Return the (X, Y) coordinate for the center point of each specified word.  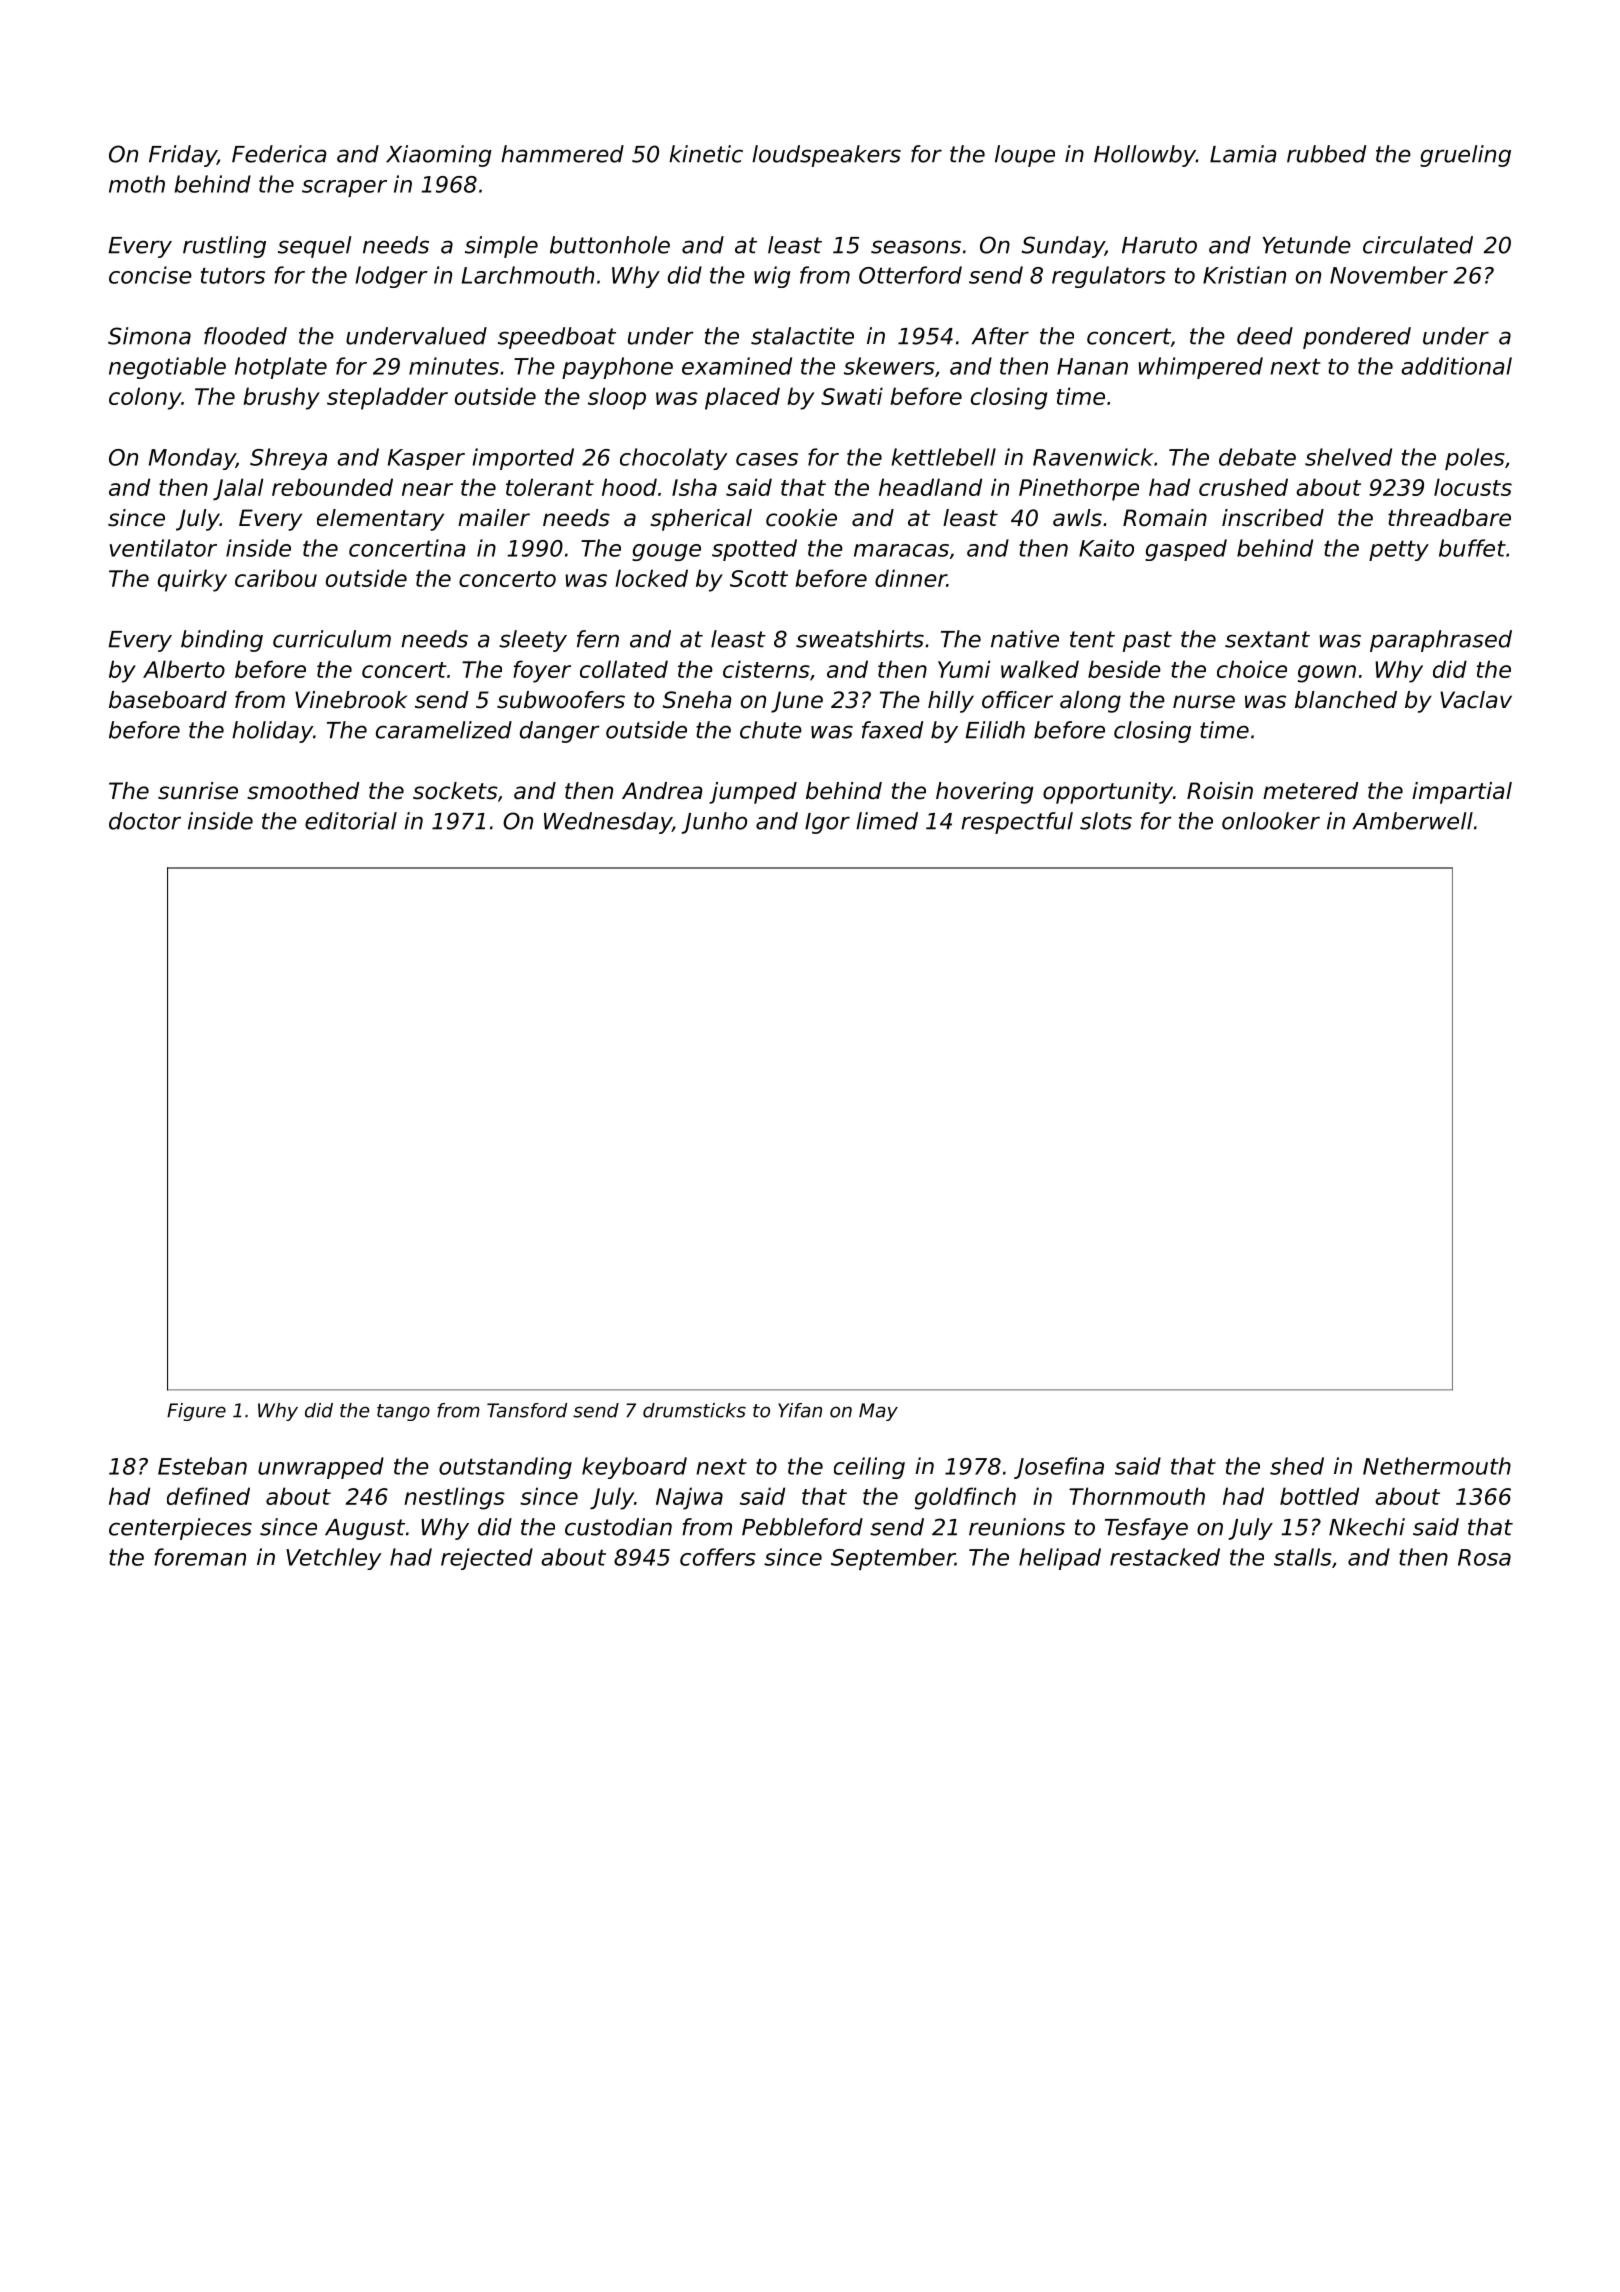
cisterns (766, 669)
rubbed (1326, 154)
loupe (1025, 156)
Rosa (1484, 1557)
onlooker (1271, 821)
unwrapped (321, 1468)
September (893, 1559)
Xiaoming (439, 156)
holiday (272, 732)
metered (1310, 791)
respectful (1017, 823)
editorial (351, 821)
